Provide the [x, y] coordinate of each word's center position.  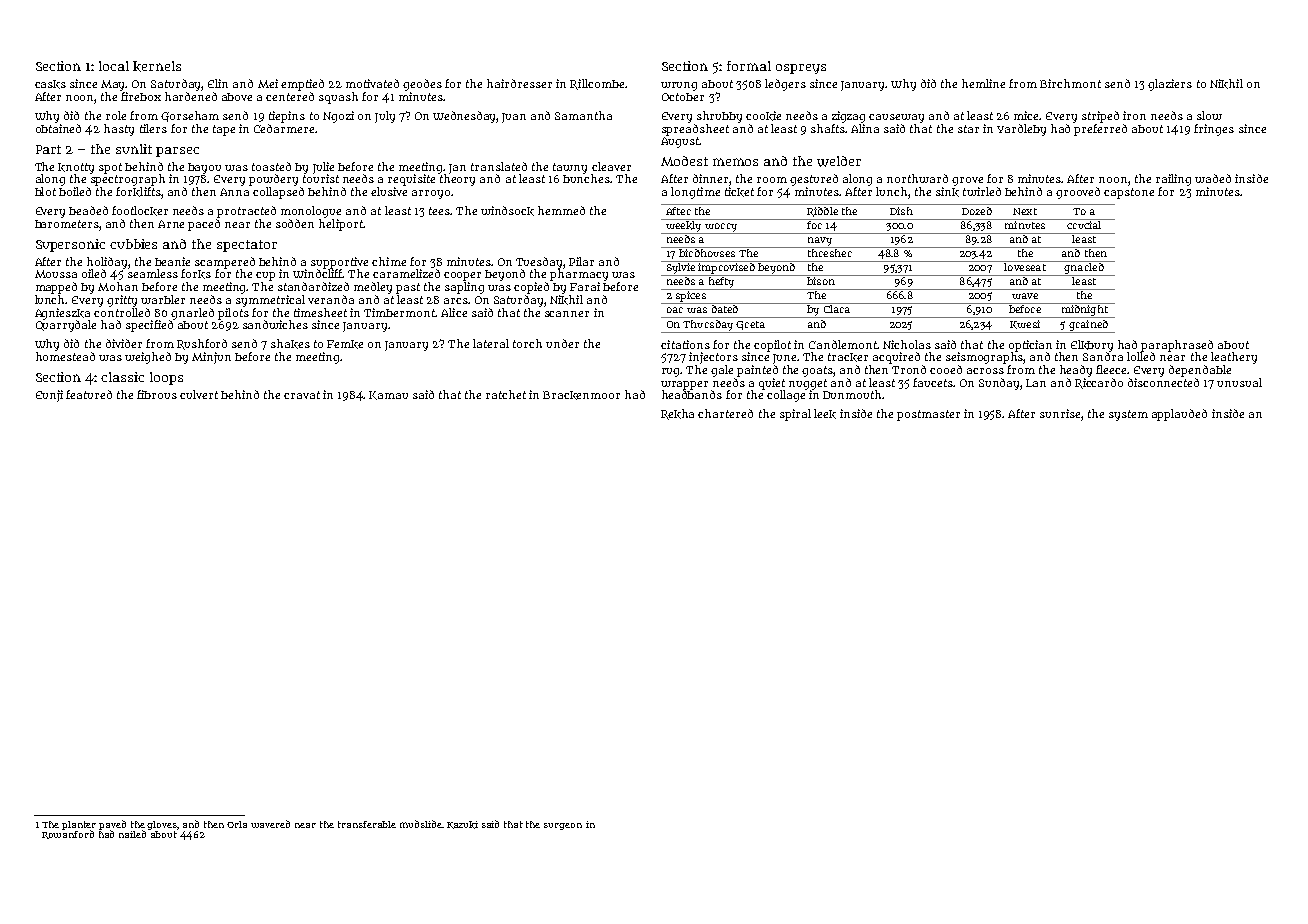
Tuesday [539, 263]
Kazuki [462, 825]
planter [79, 825]
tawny [570, 168]
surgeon [563, 826]
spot [110, 168]
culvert [199, 394]
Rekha [677, 414]
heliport [341, 225]
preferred [1100, 130]
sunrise [1060, 413]
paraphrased [1177, 346]
